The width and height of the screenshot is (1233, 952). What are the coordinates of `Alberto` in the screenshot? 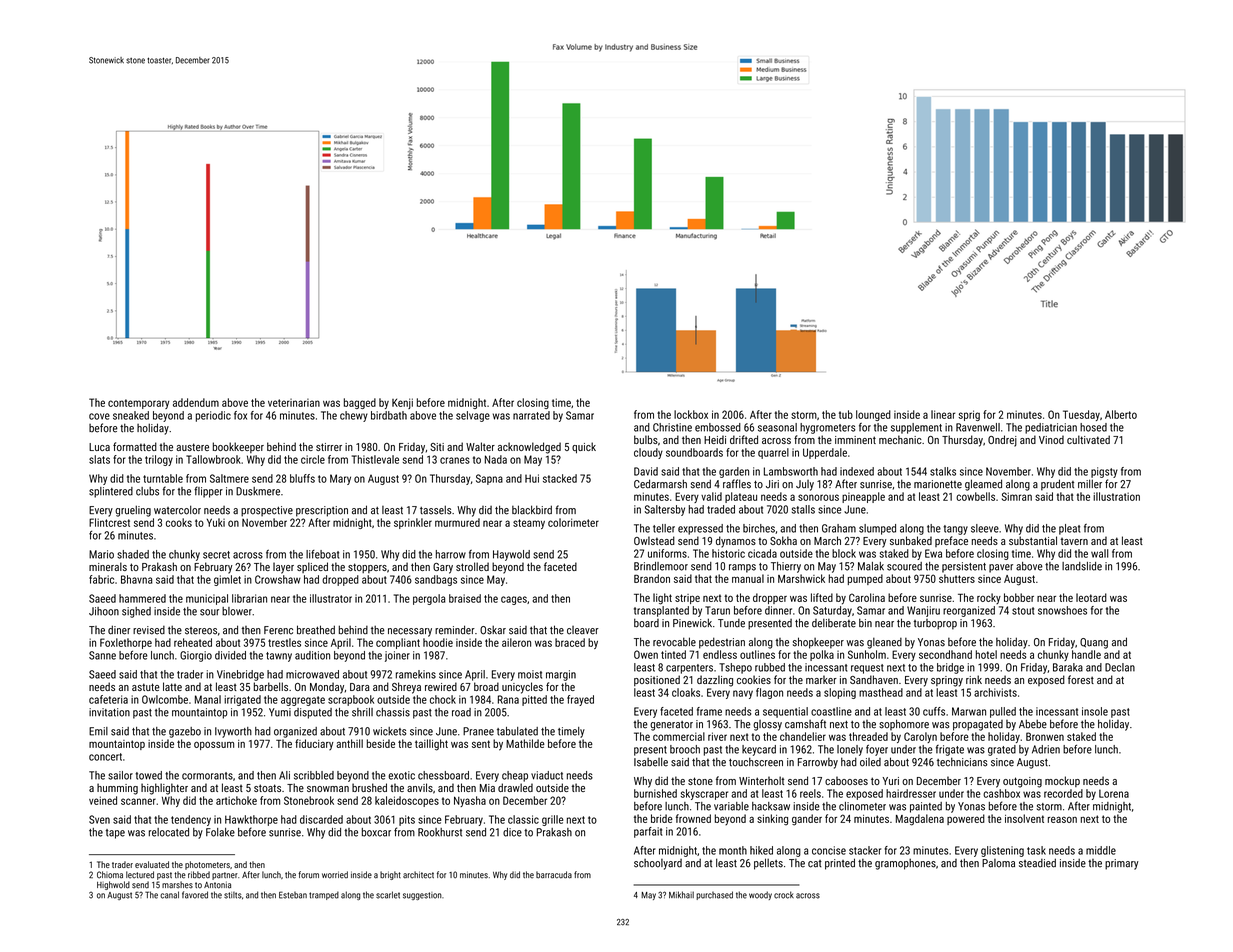 It's located at (1121, 414).
